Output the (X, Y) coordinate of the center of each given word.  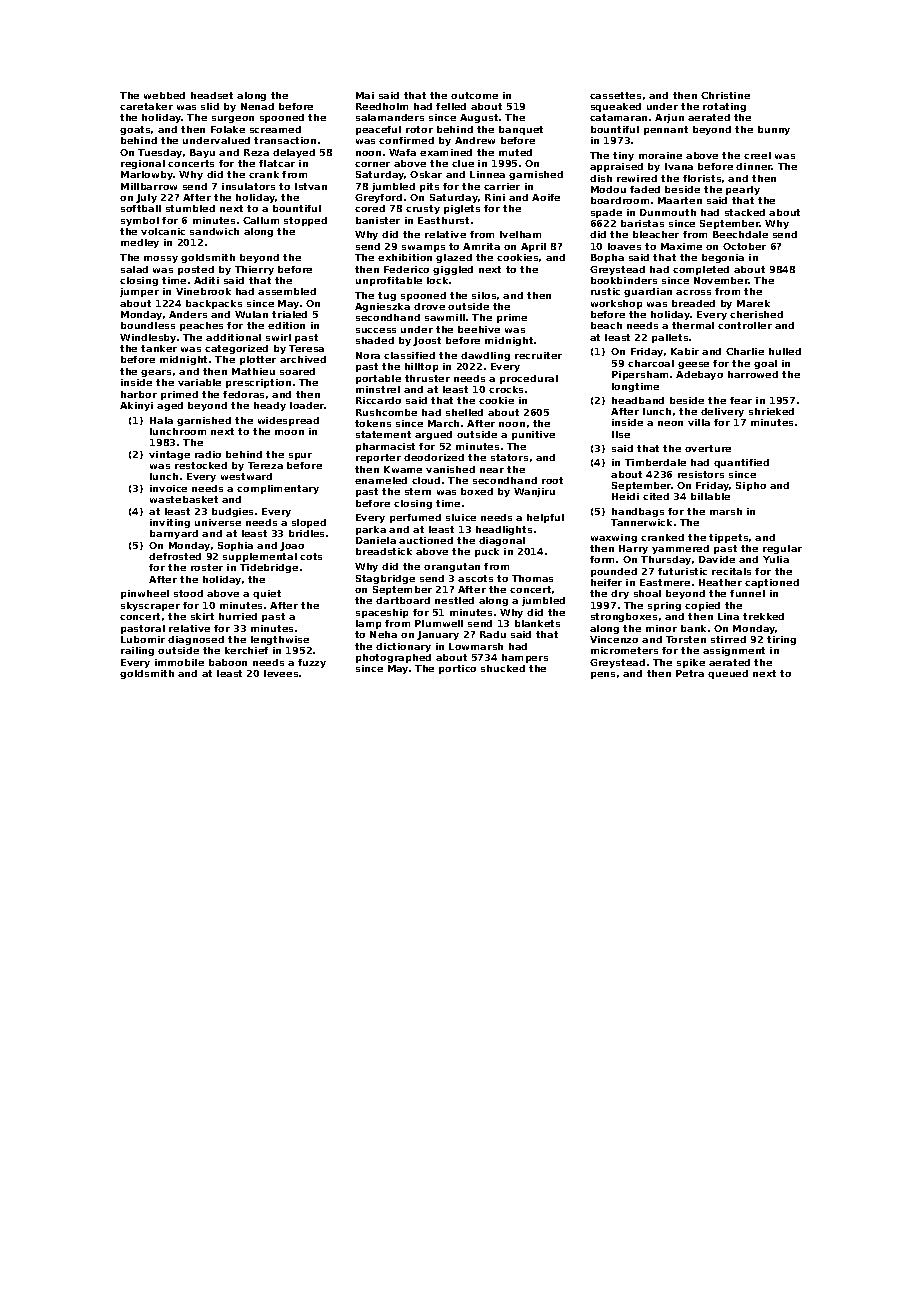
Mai (365, 95)
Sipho (751, 486)
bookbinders (624, 280)
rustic (605, 291)
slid (210, 106)
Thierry (254, 270)
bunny (774, 130)
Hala (161, 420)
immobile (179, 662)
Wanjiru (534, 492)
